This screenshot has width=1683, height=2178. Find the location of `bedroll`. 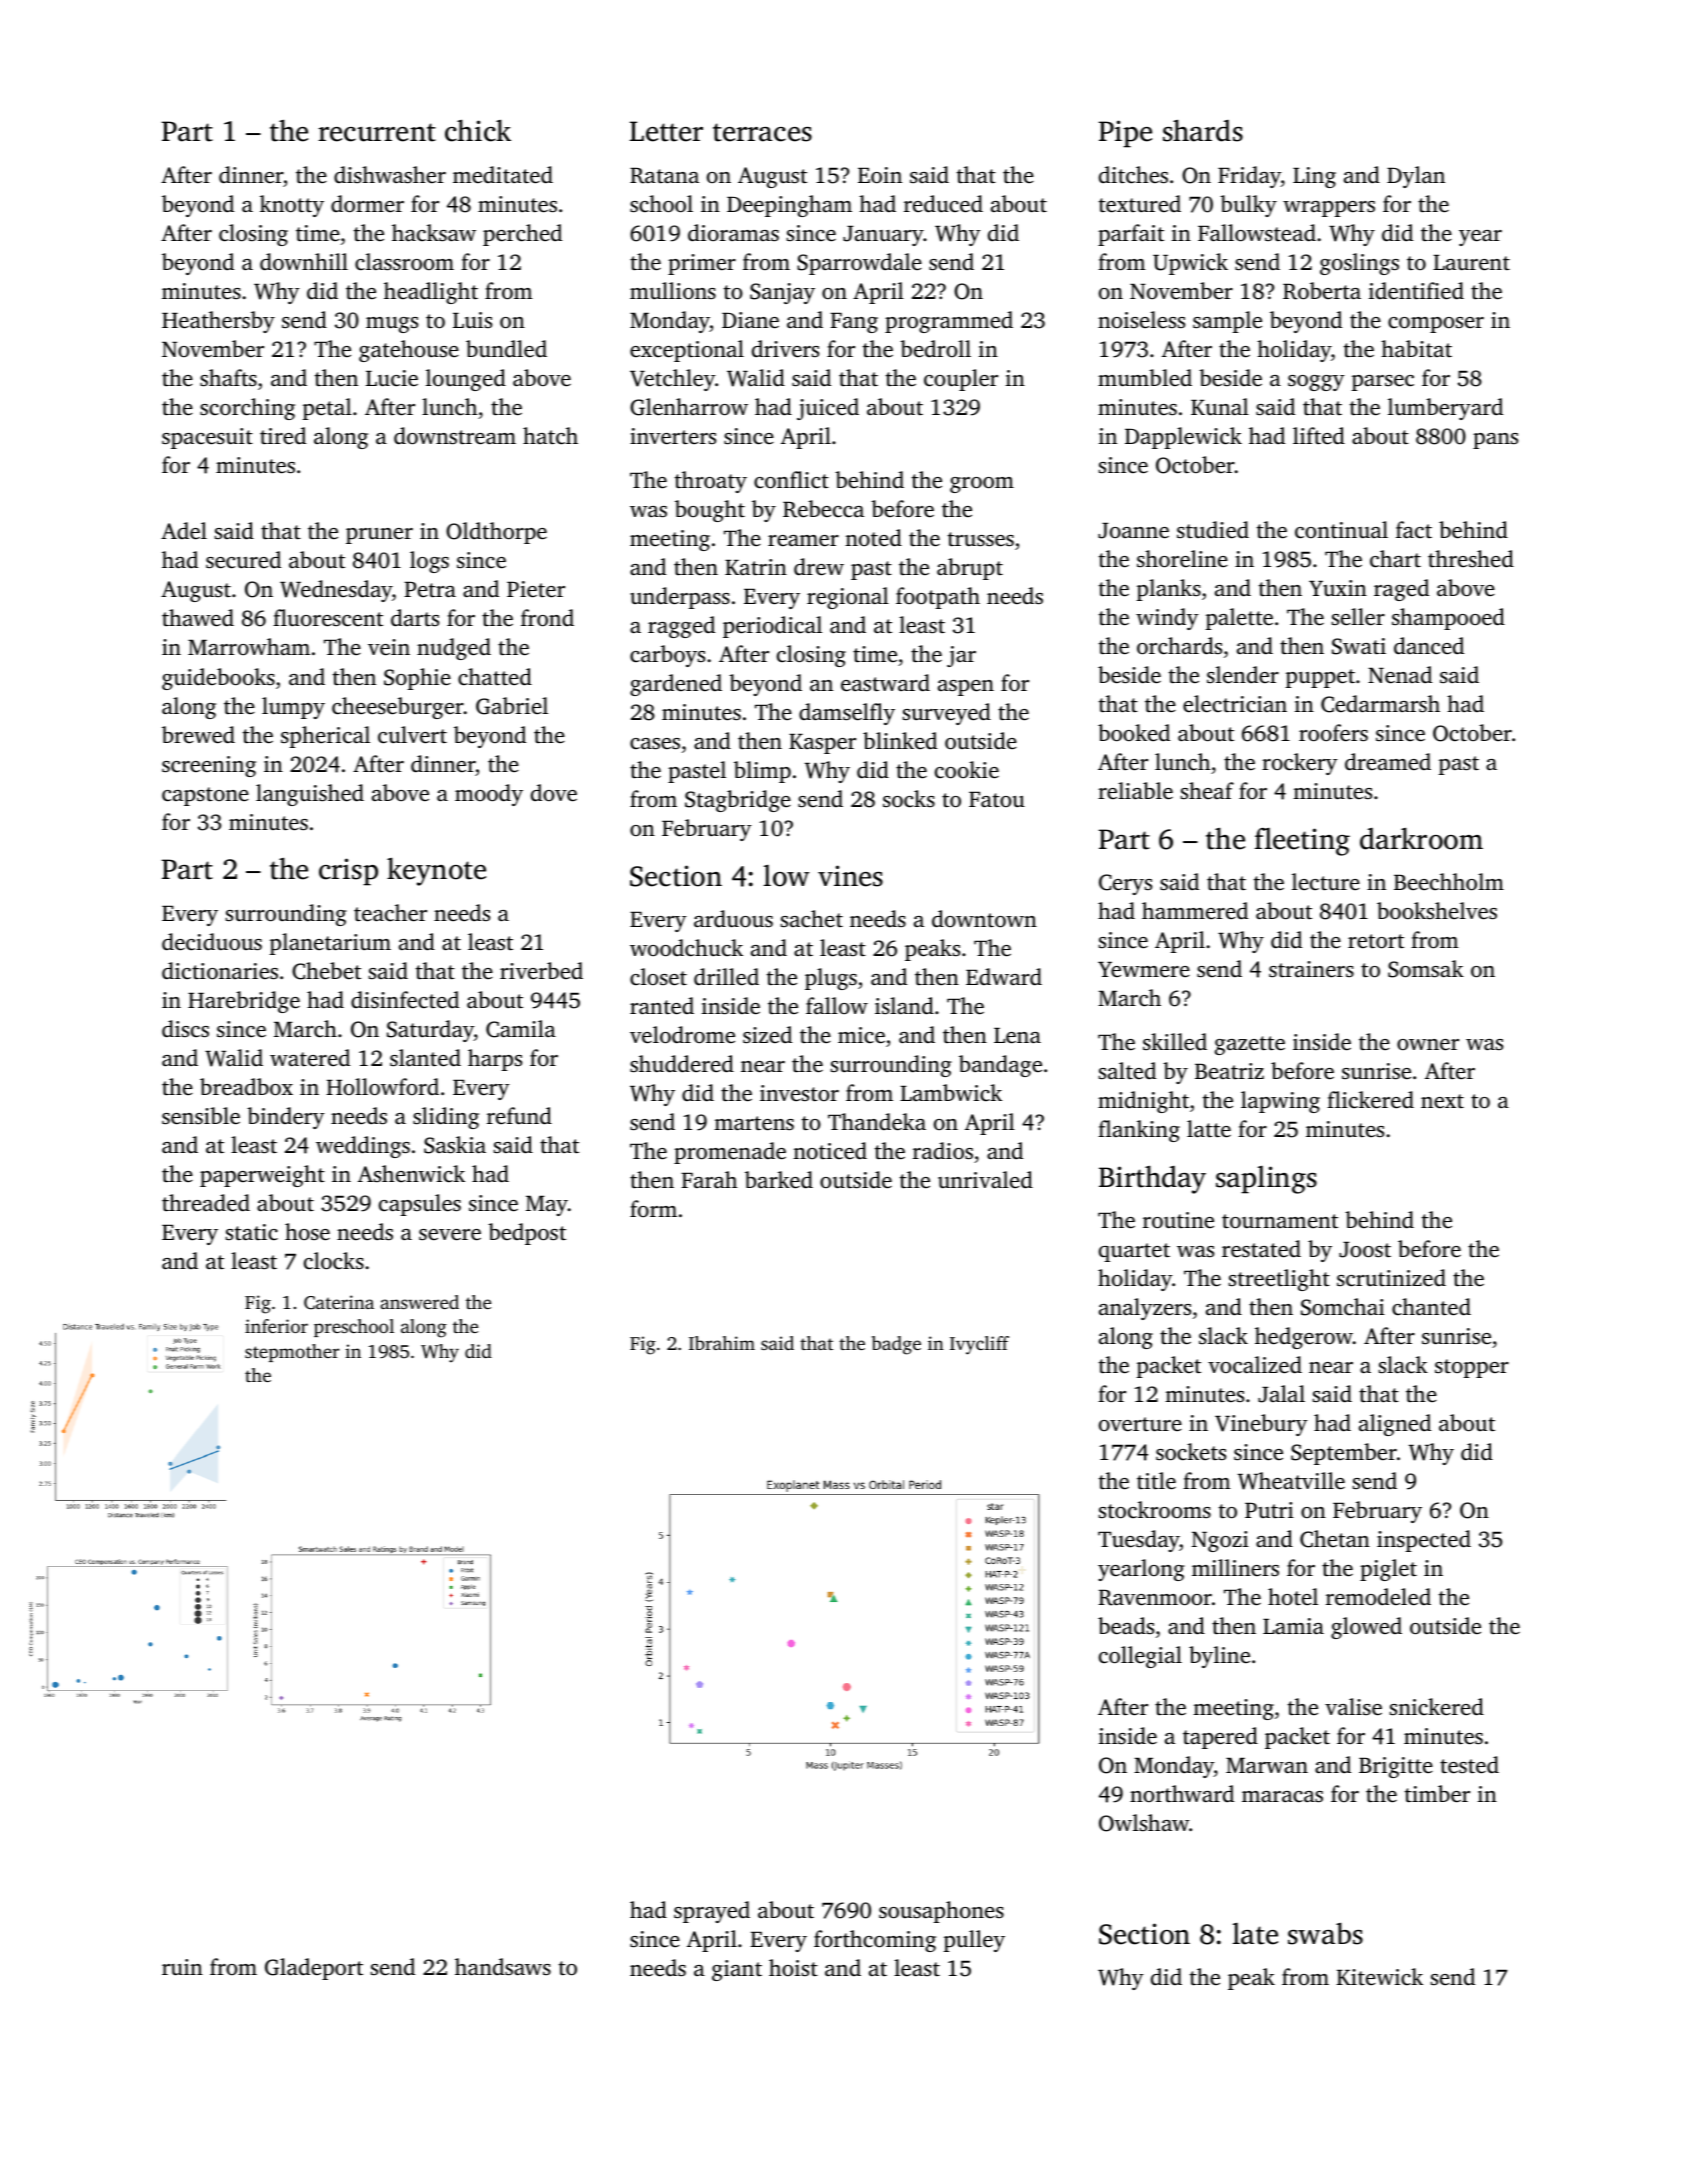

bedroll is located at coordinates (935, 348).
